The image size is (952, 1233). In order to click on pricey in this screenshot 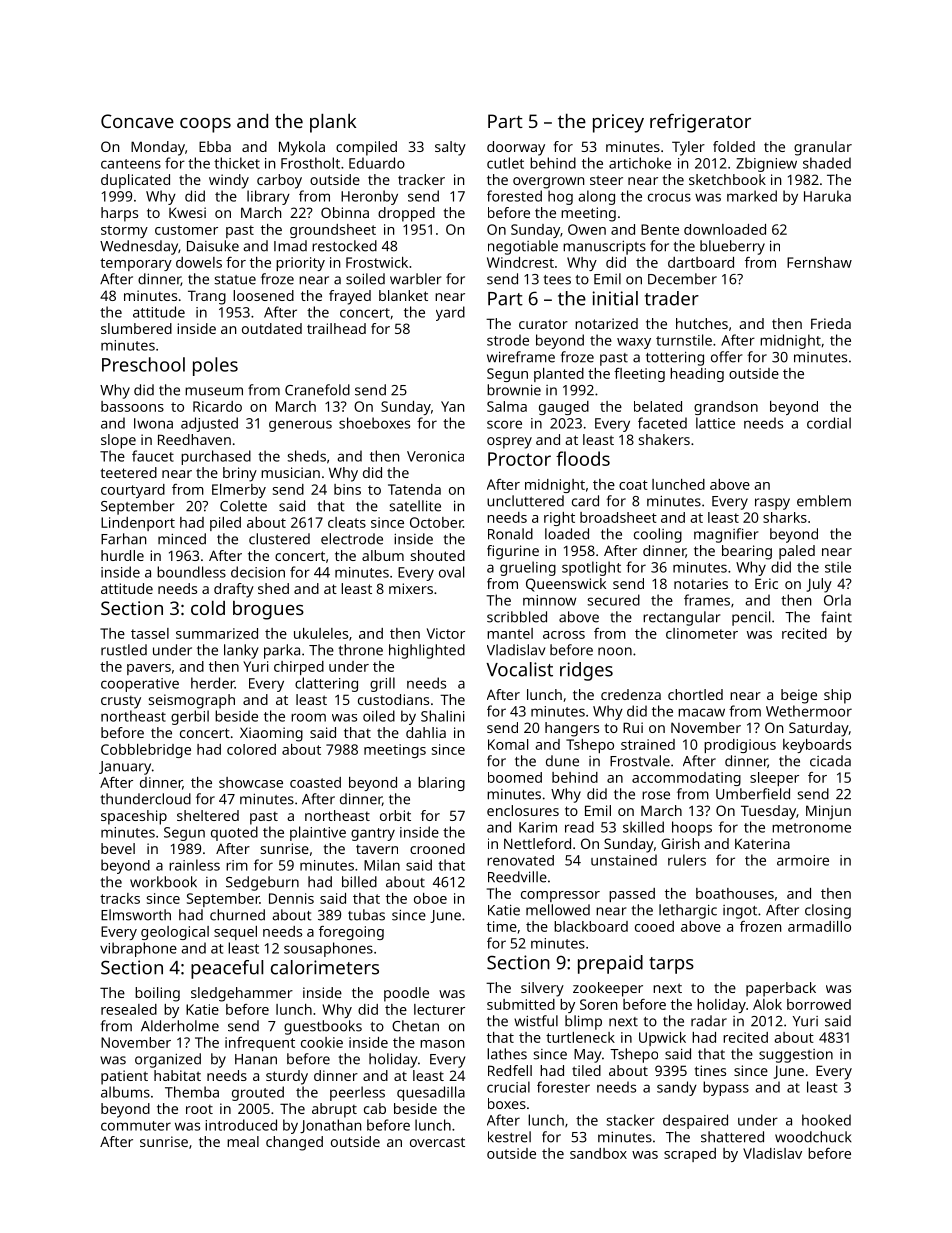, I will do `click(618, 123)`.
